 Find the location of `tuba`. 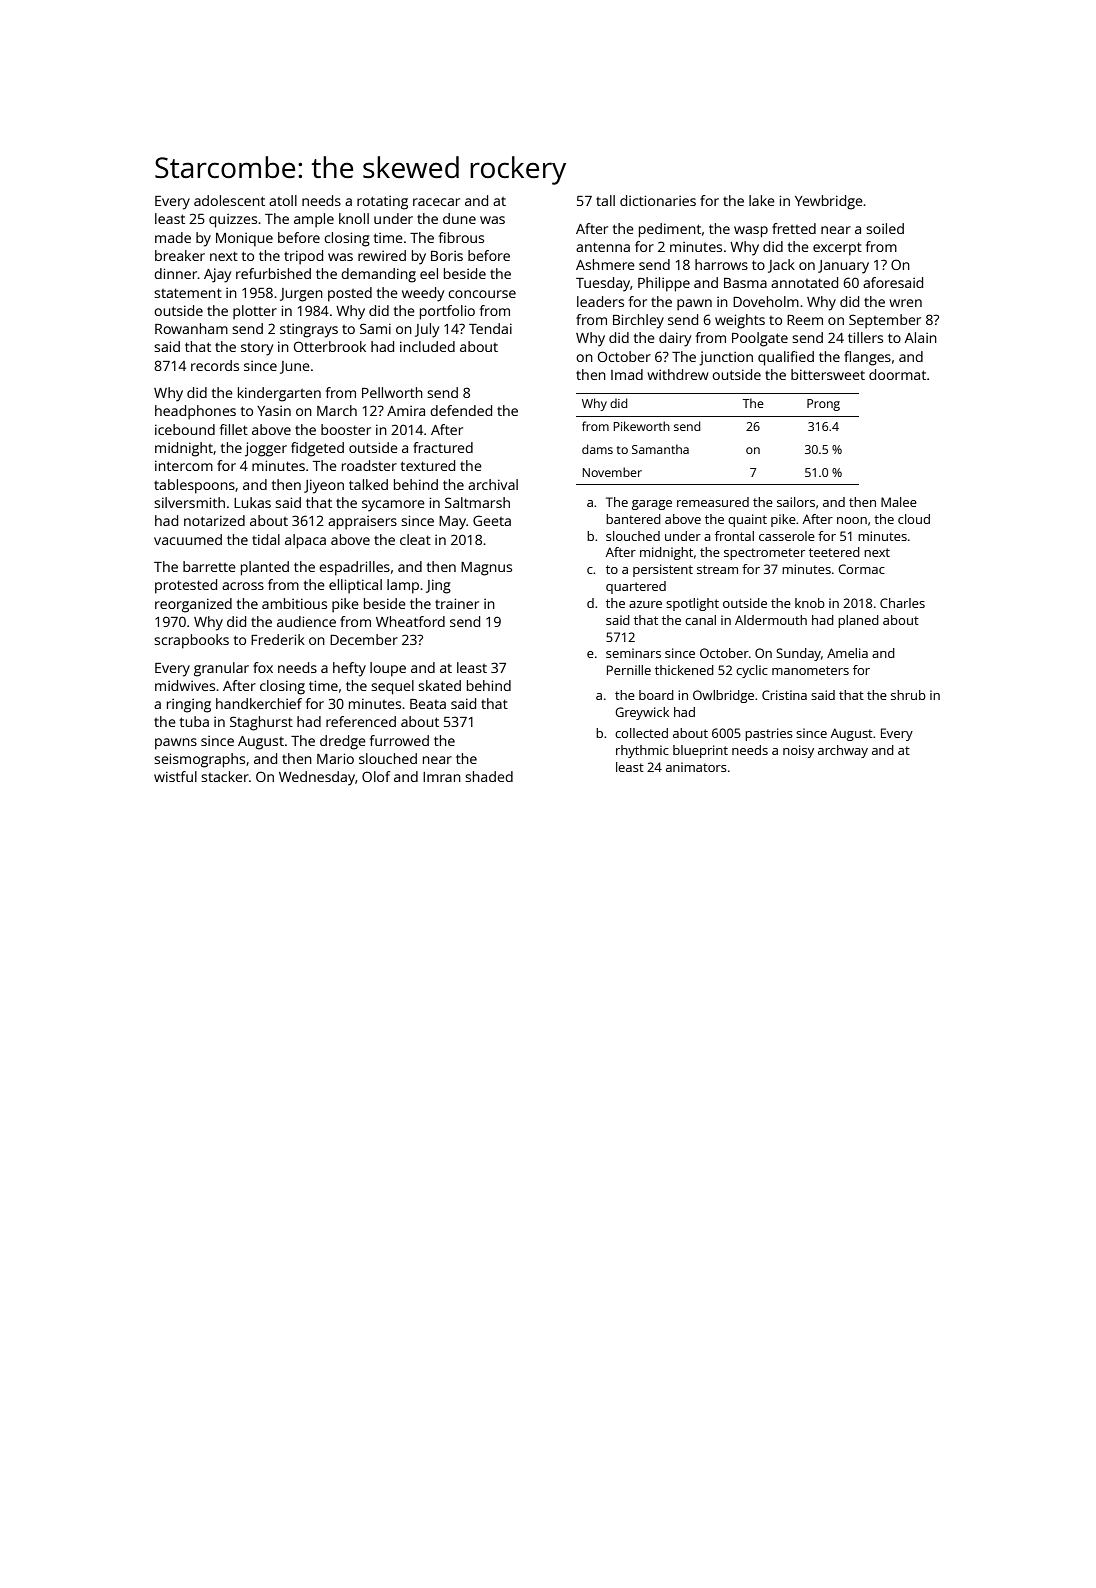

tuba is located at coordinates (194, 721).
